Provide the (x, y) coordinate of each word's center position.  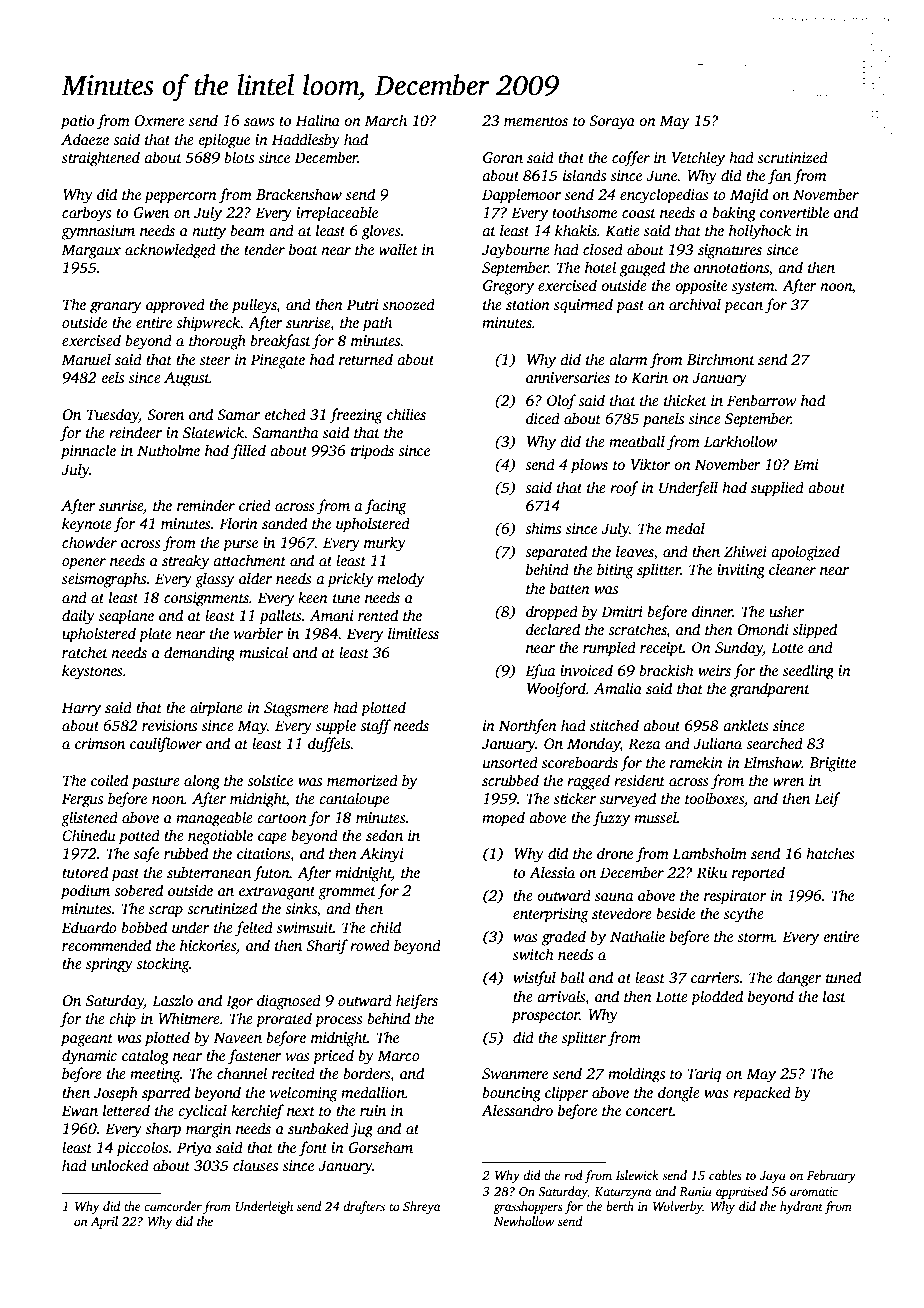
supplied (777, 489)
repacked (762, 1094)
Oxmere (159, 120)
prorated (284, 1020)
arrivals (561, 996)
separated (556, 553)
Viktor (651, 464)
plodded (717, 998)
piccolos (142, 1149)
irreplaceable (337, 214)
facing (386, 507)
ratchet (85, 652)
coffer (631, 159)
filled (248, 452)
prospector (546, 1017)
